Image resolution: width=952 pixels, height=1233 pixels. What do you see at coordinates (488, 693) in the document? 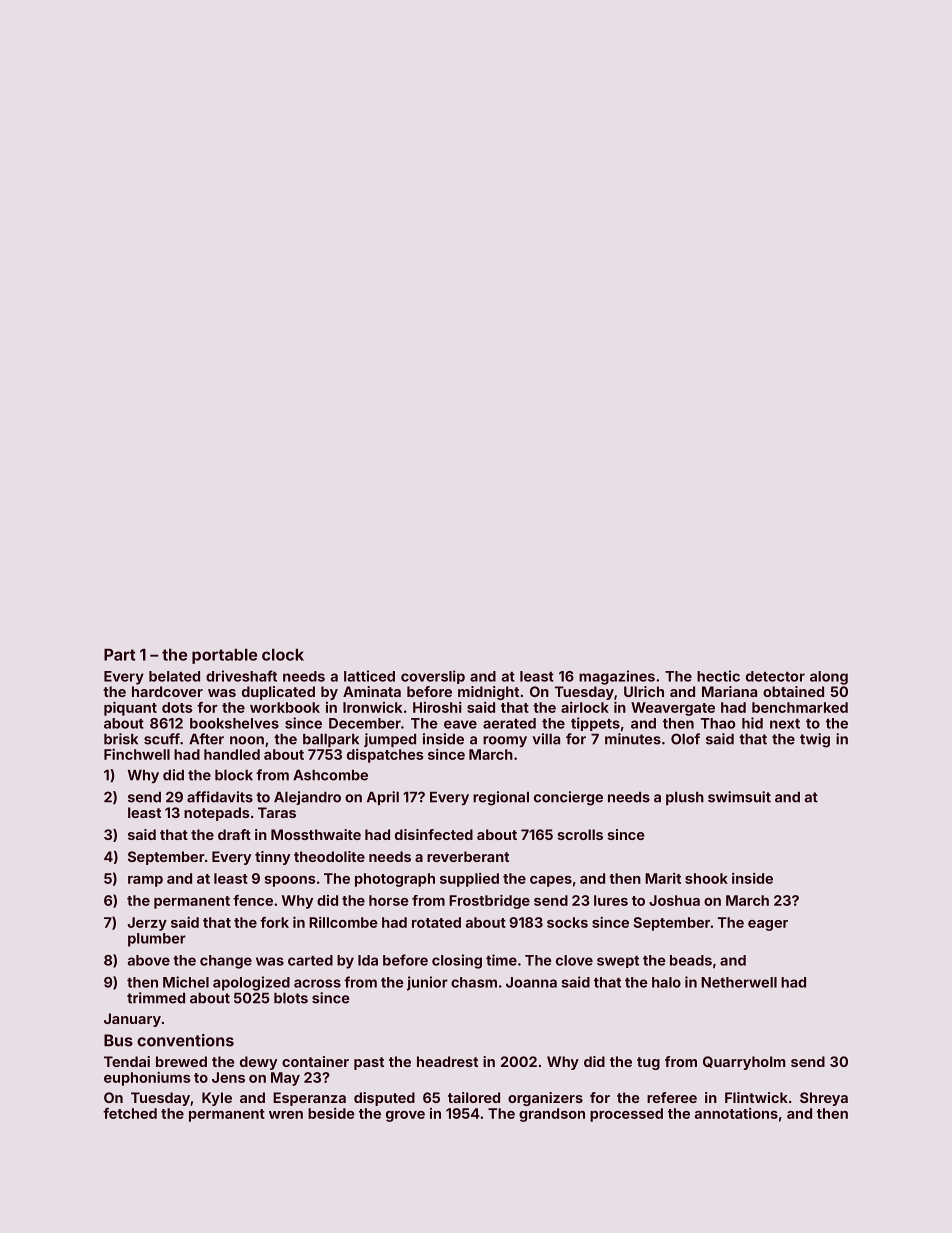
I see `midnight` at bounding box center [488, 693].
